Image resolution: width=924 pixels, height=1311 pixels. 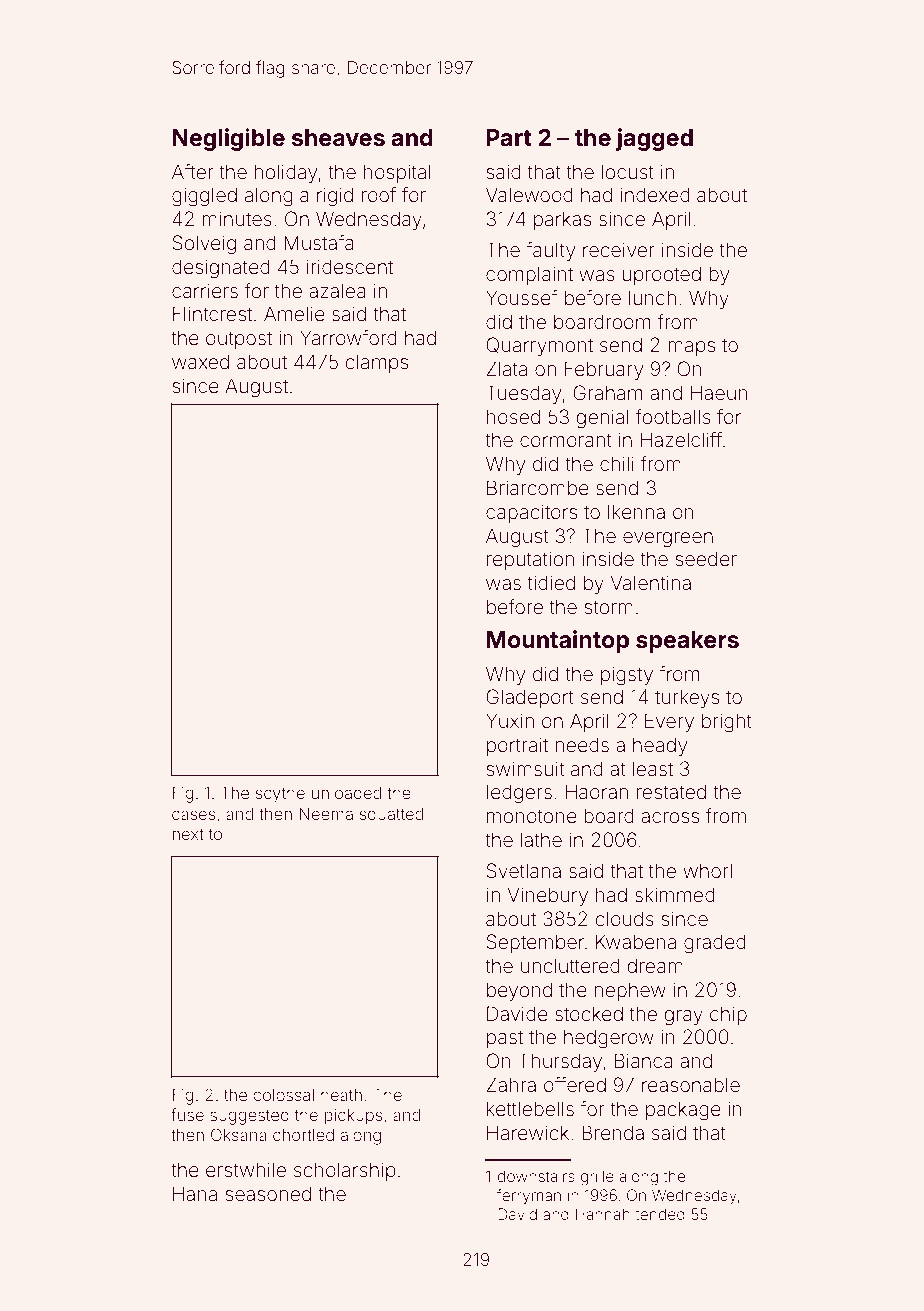 What do you see at coordinates (229, 139) in the document?
I see `Negligible` at bounding box center [229, 139].
